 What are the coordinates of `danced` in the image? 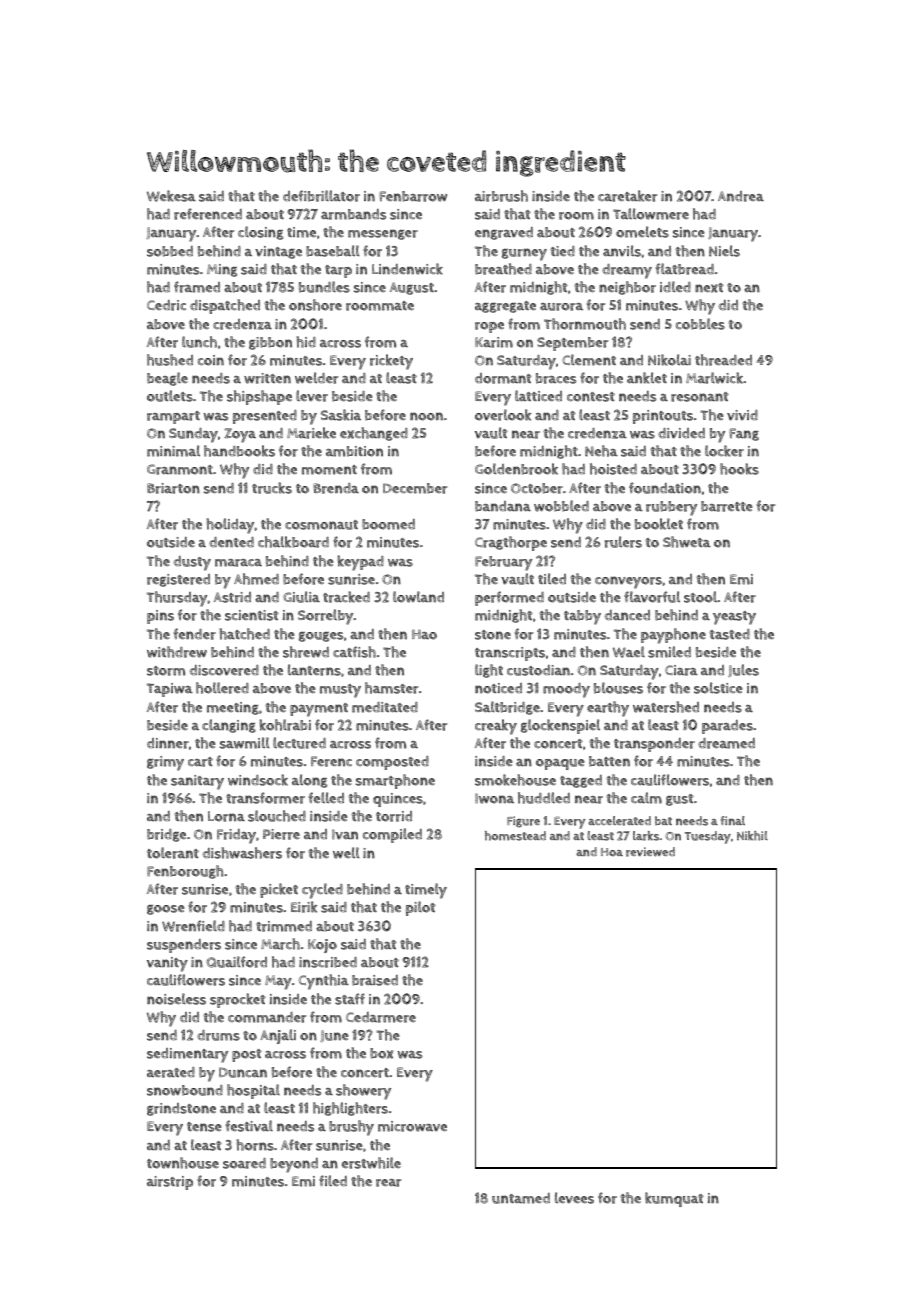 It's located at (627, 615).
